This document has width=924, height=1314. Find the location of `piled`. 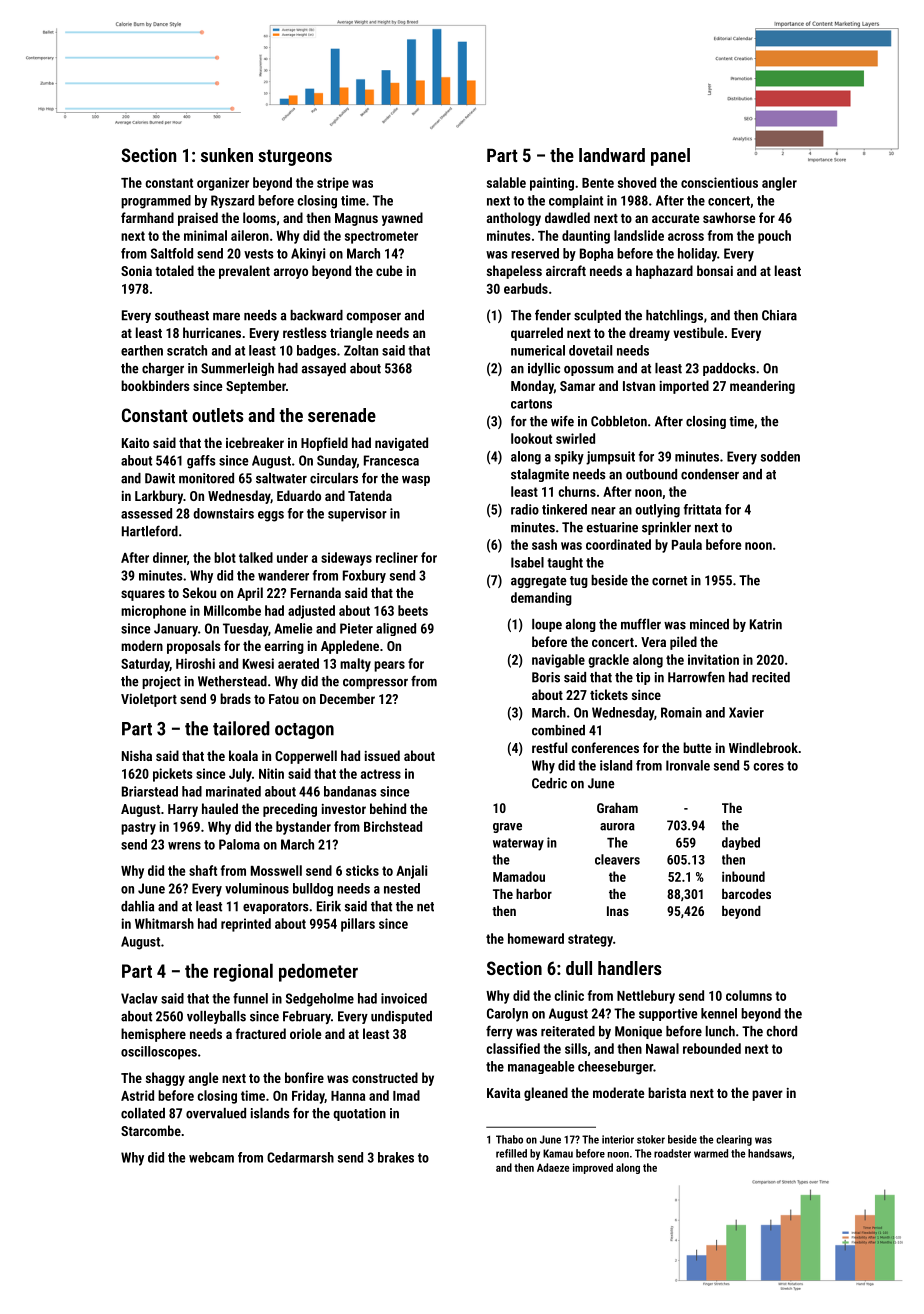

piled is located at coordinates (683, 643).
